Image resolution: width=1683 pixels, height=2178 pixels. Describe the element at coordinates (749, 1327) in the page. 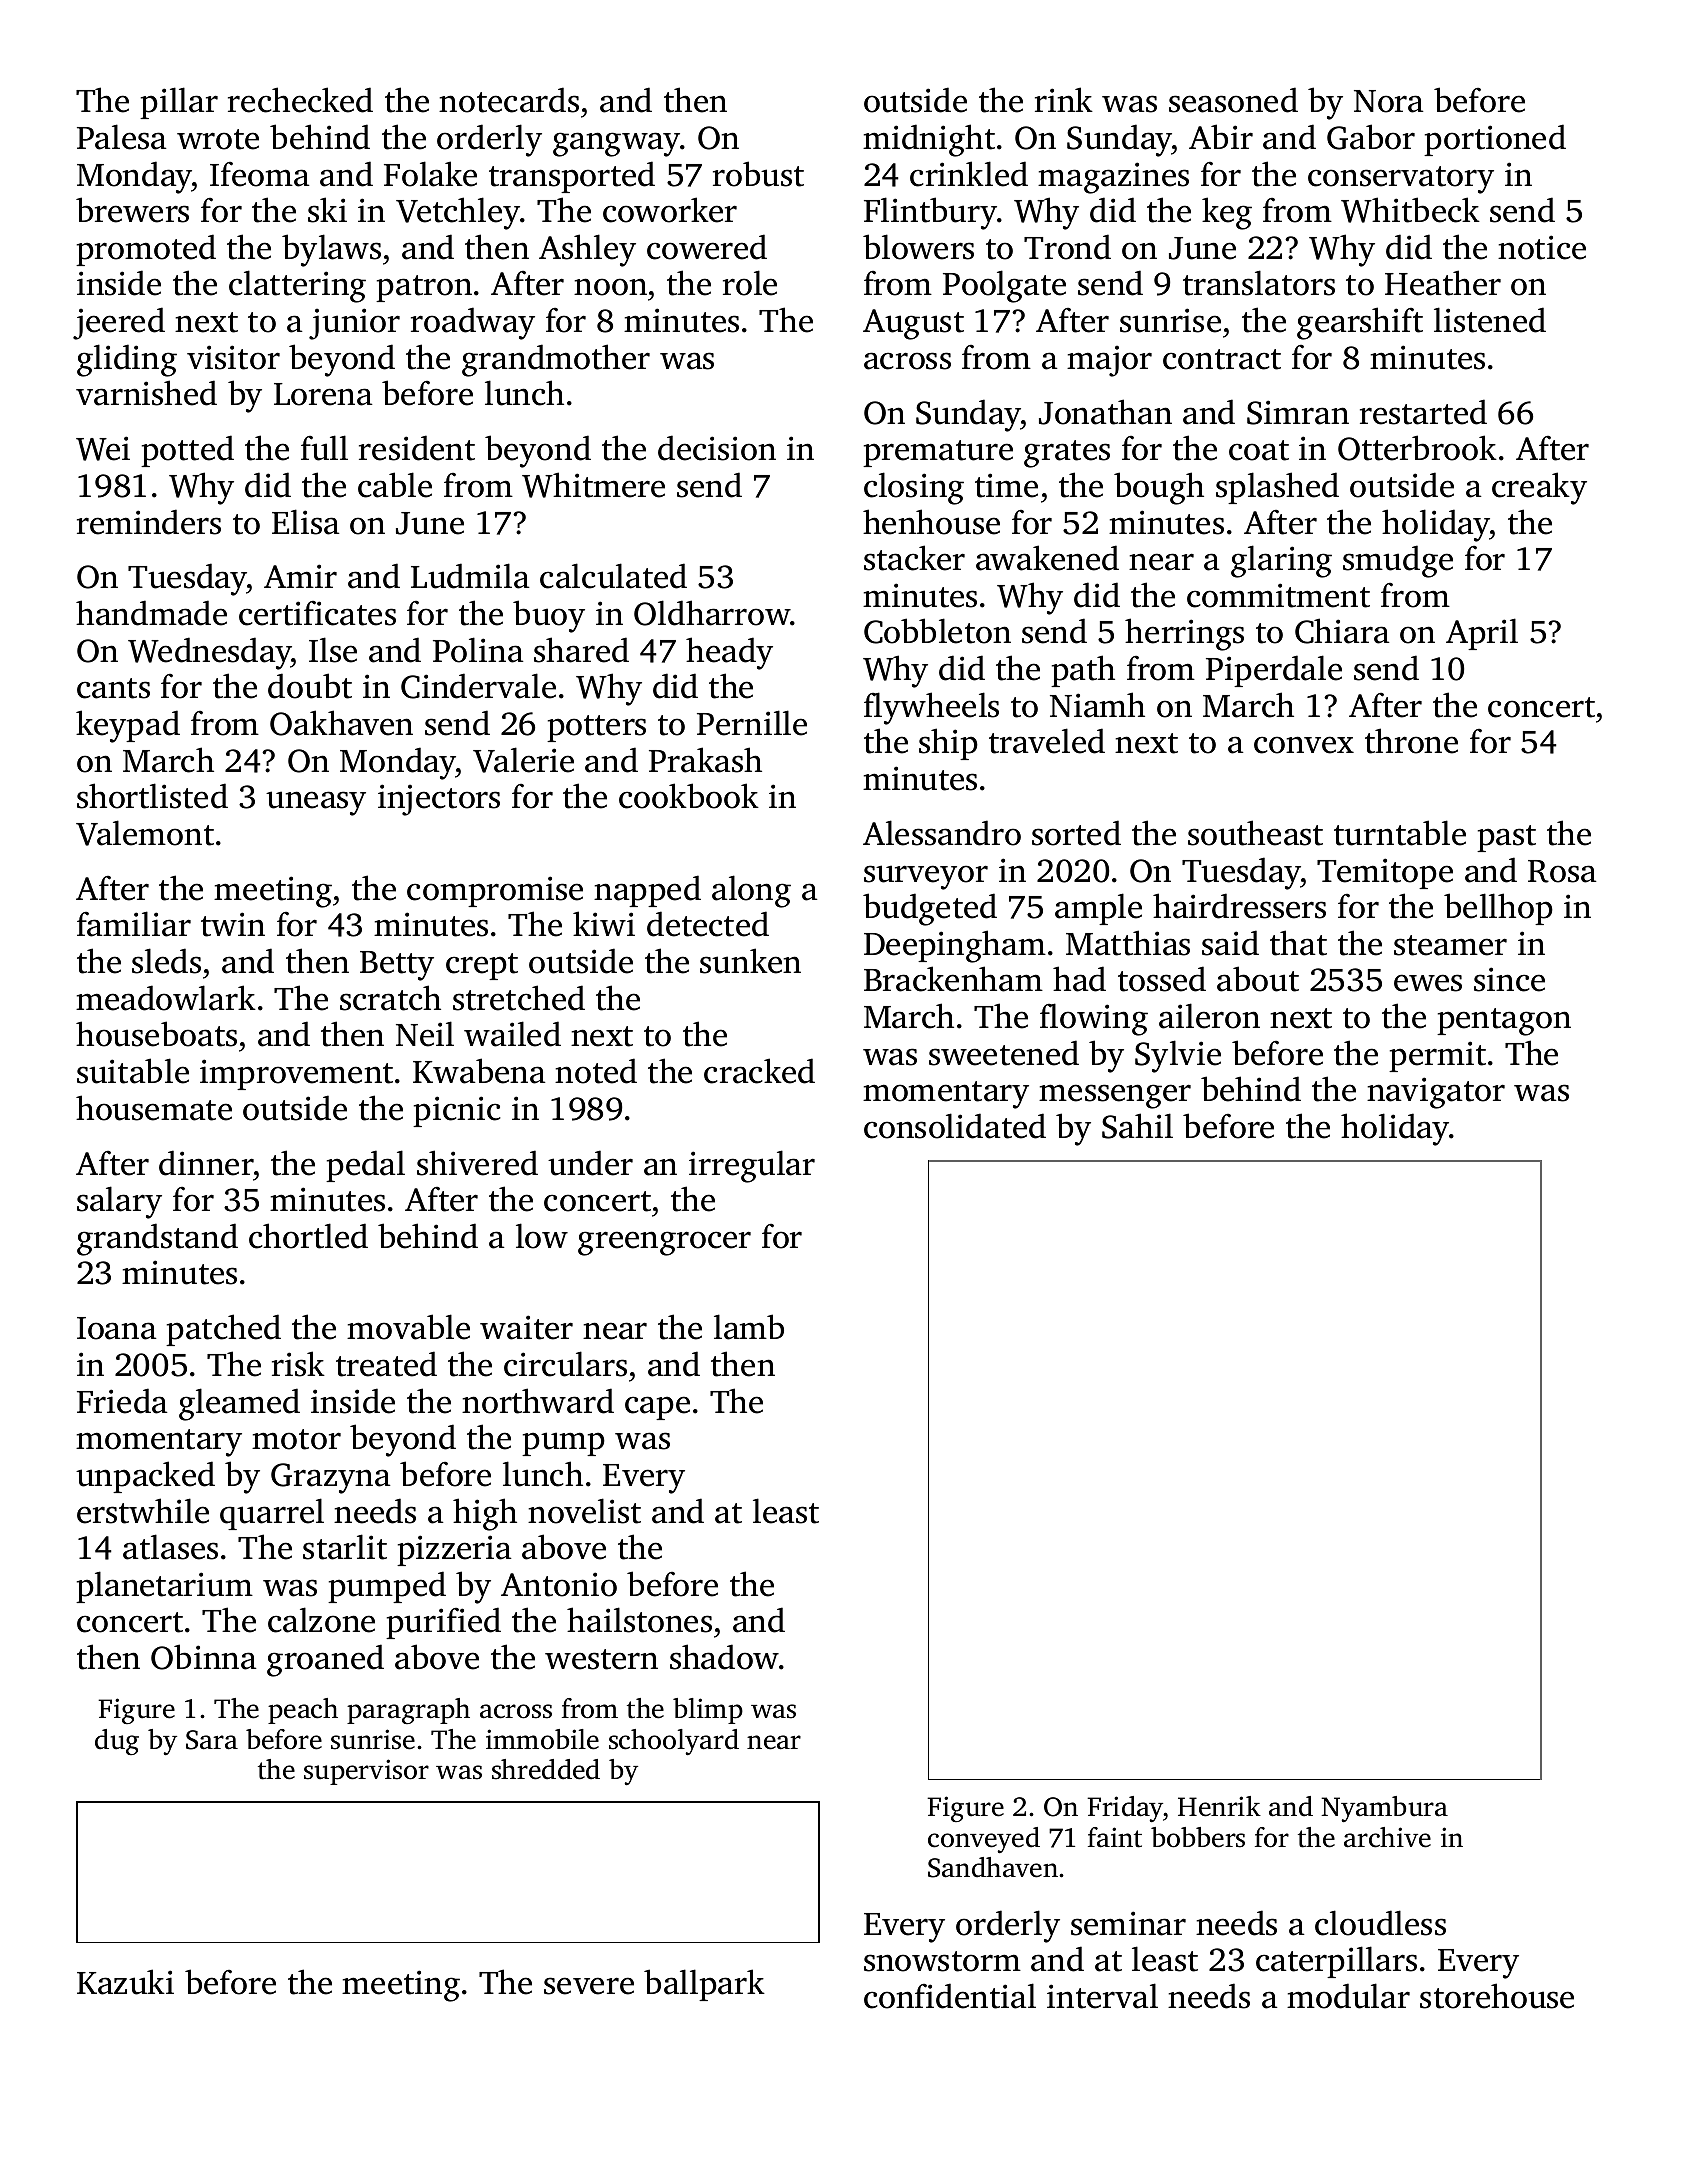

I see `lamb` at that location.
